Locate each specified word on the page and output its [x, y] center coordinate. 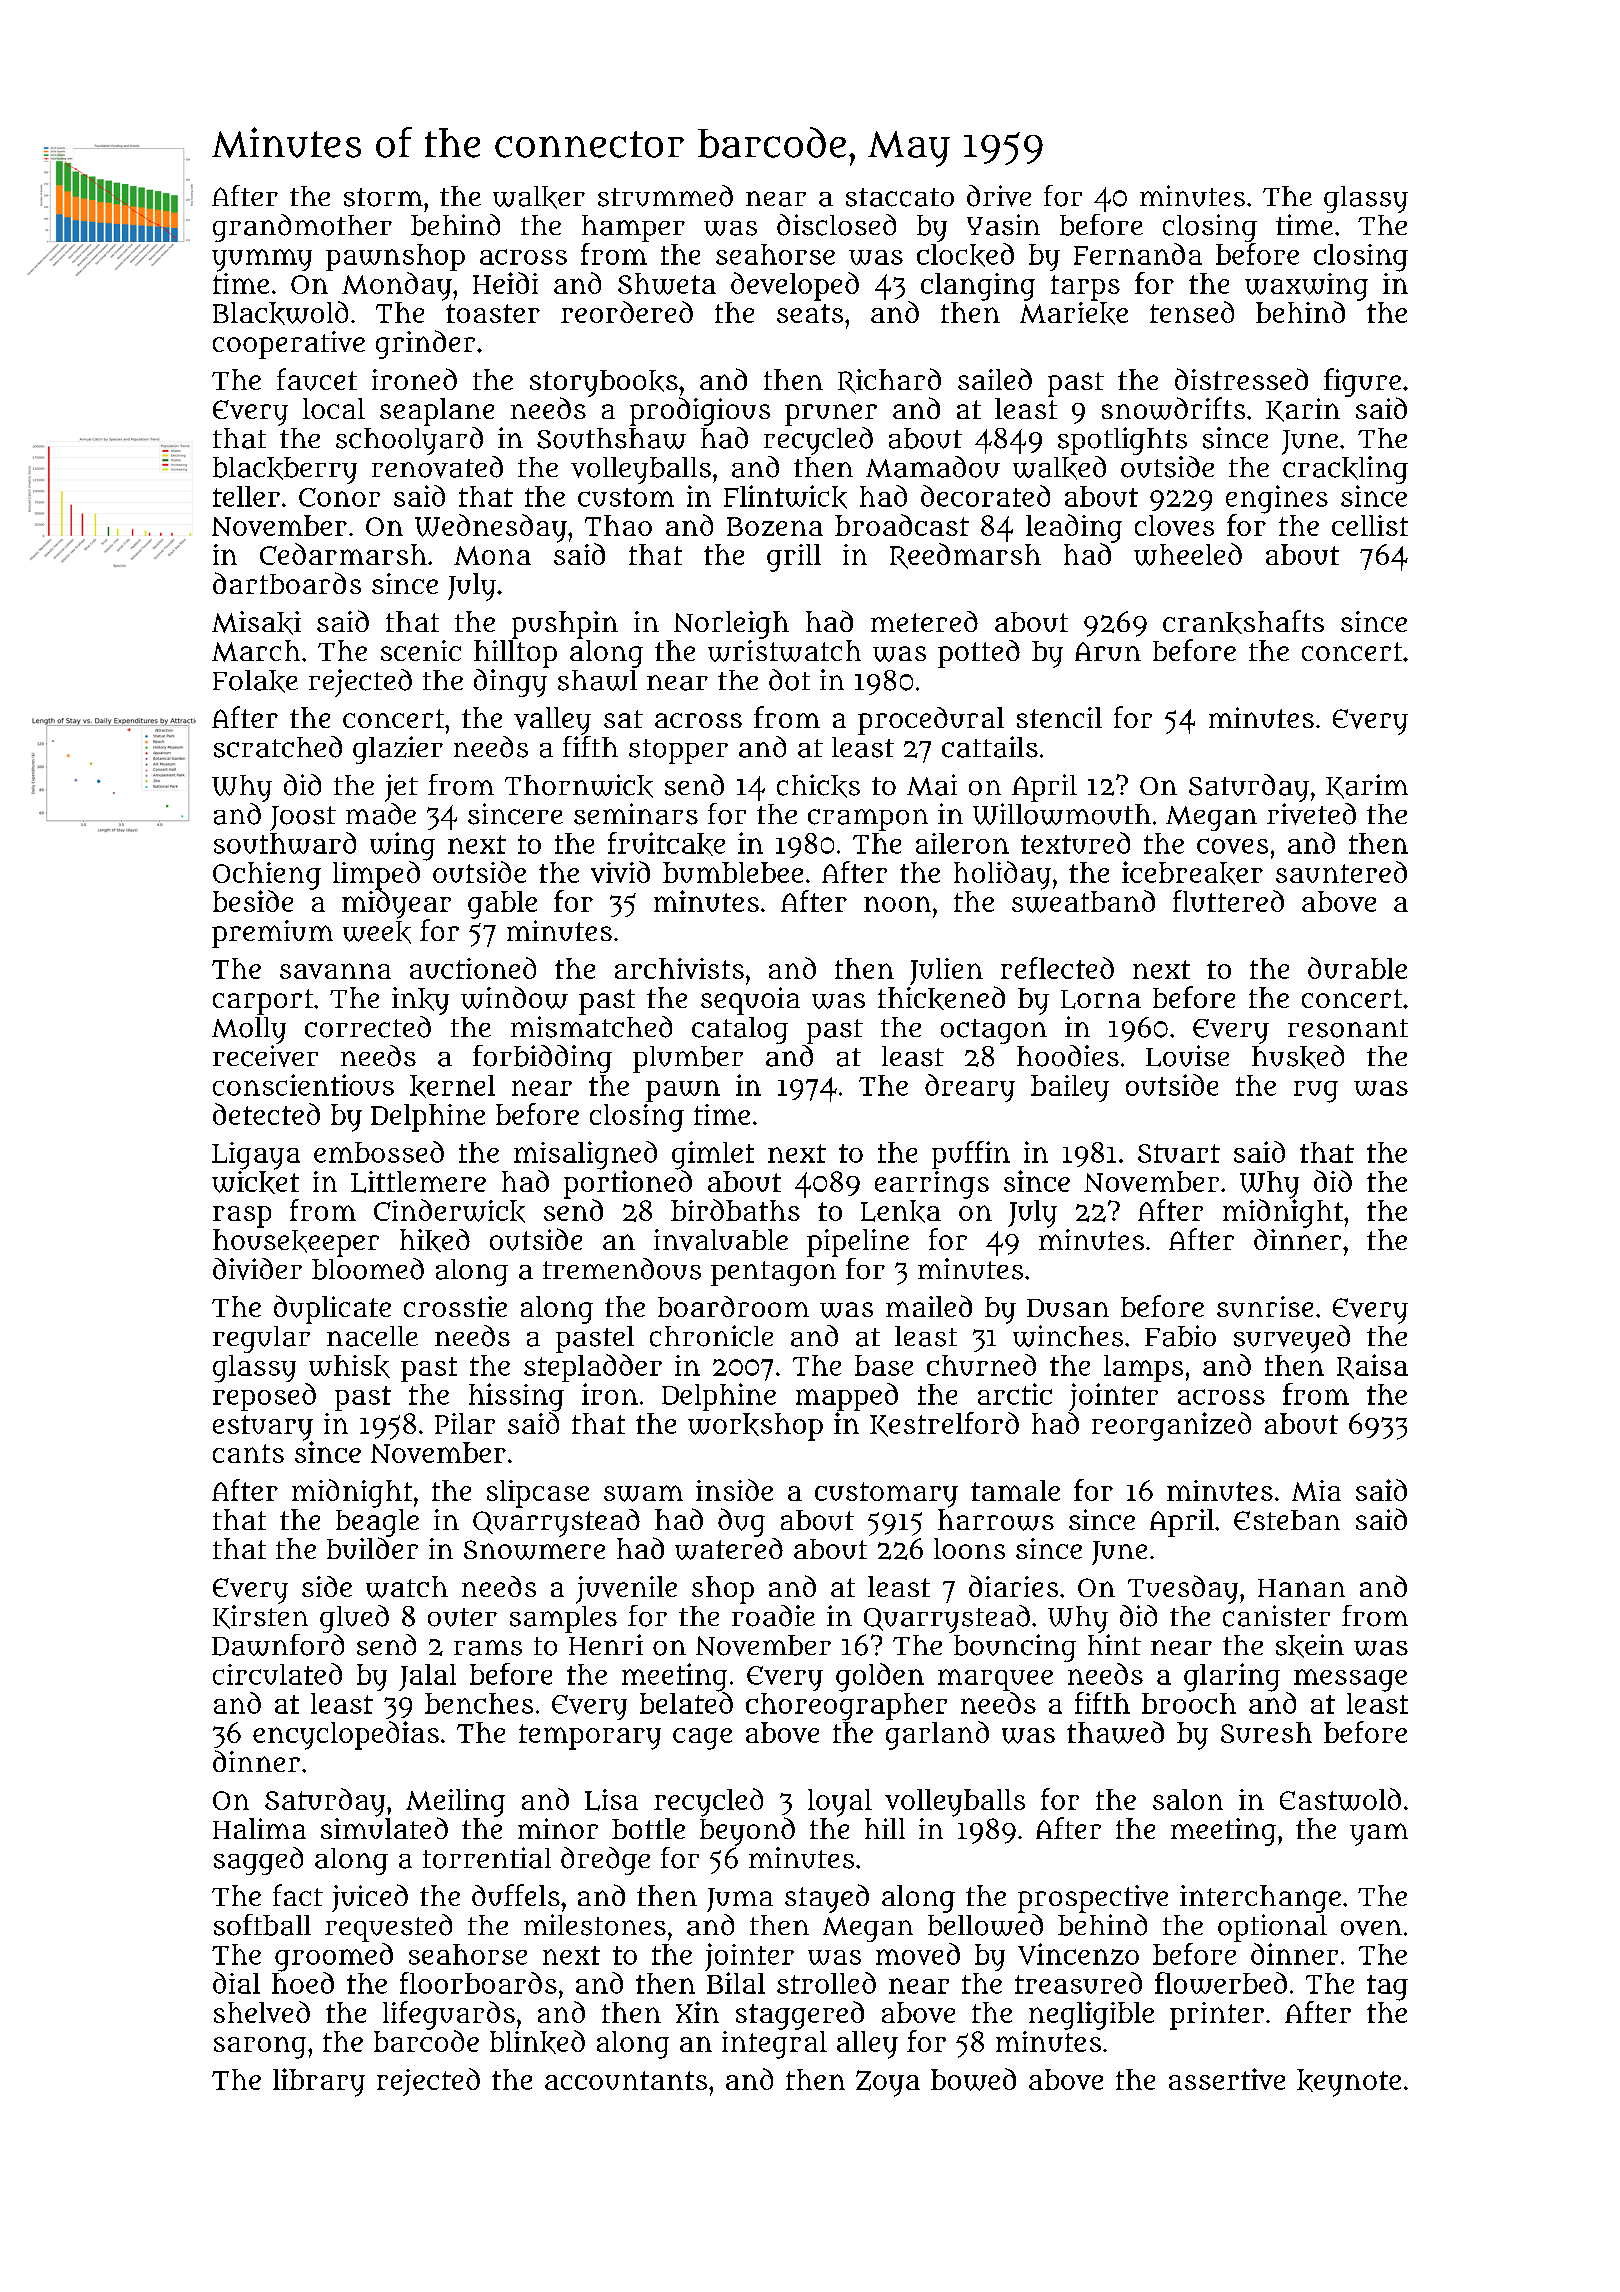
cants [248, 1453]
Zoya [888, 2083]
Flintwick [785, 497]
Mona [492, 555]
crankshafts [1243, 622]
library [319, 2082]
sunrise [1265, 1307]
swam [643, 1493]
